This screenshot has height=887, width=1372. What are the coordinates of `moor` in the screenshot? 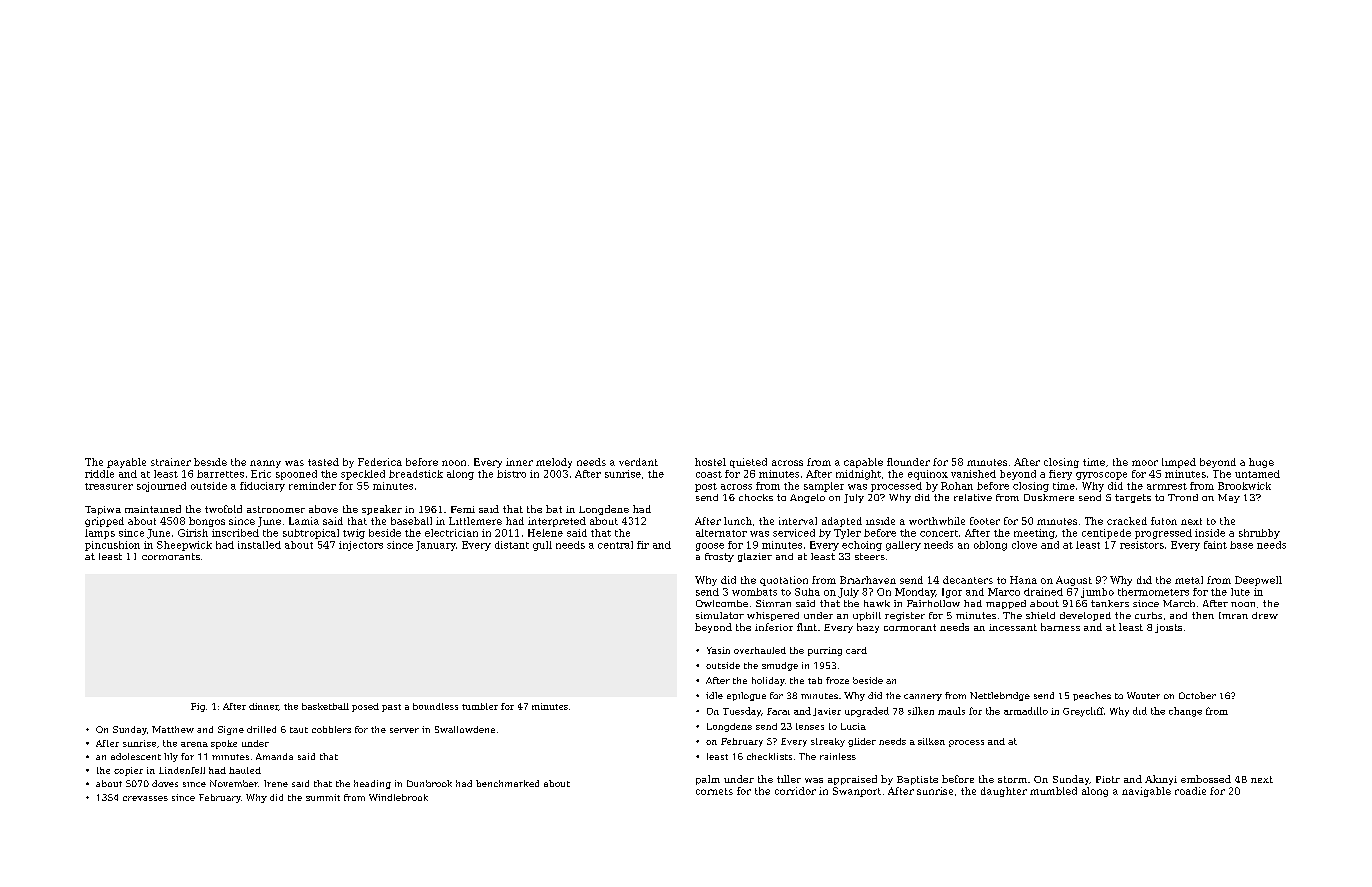 It's located at (1145, 463).
